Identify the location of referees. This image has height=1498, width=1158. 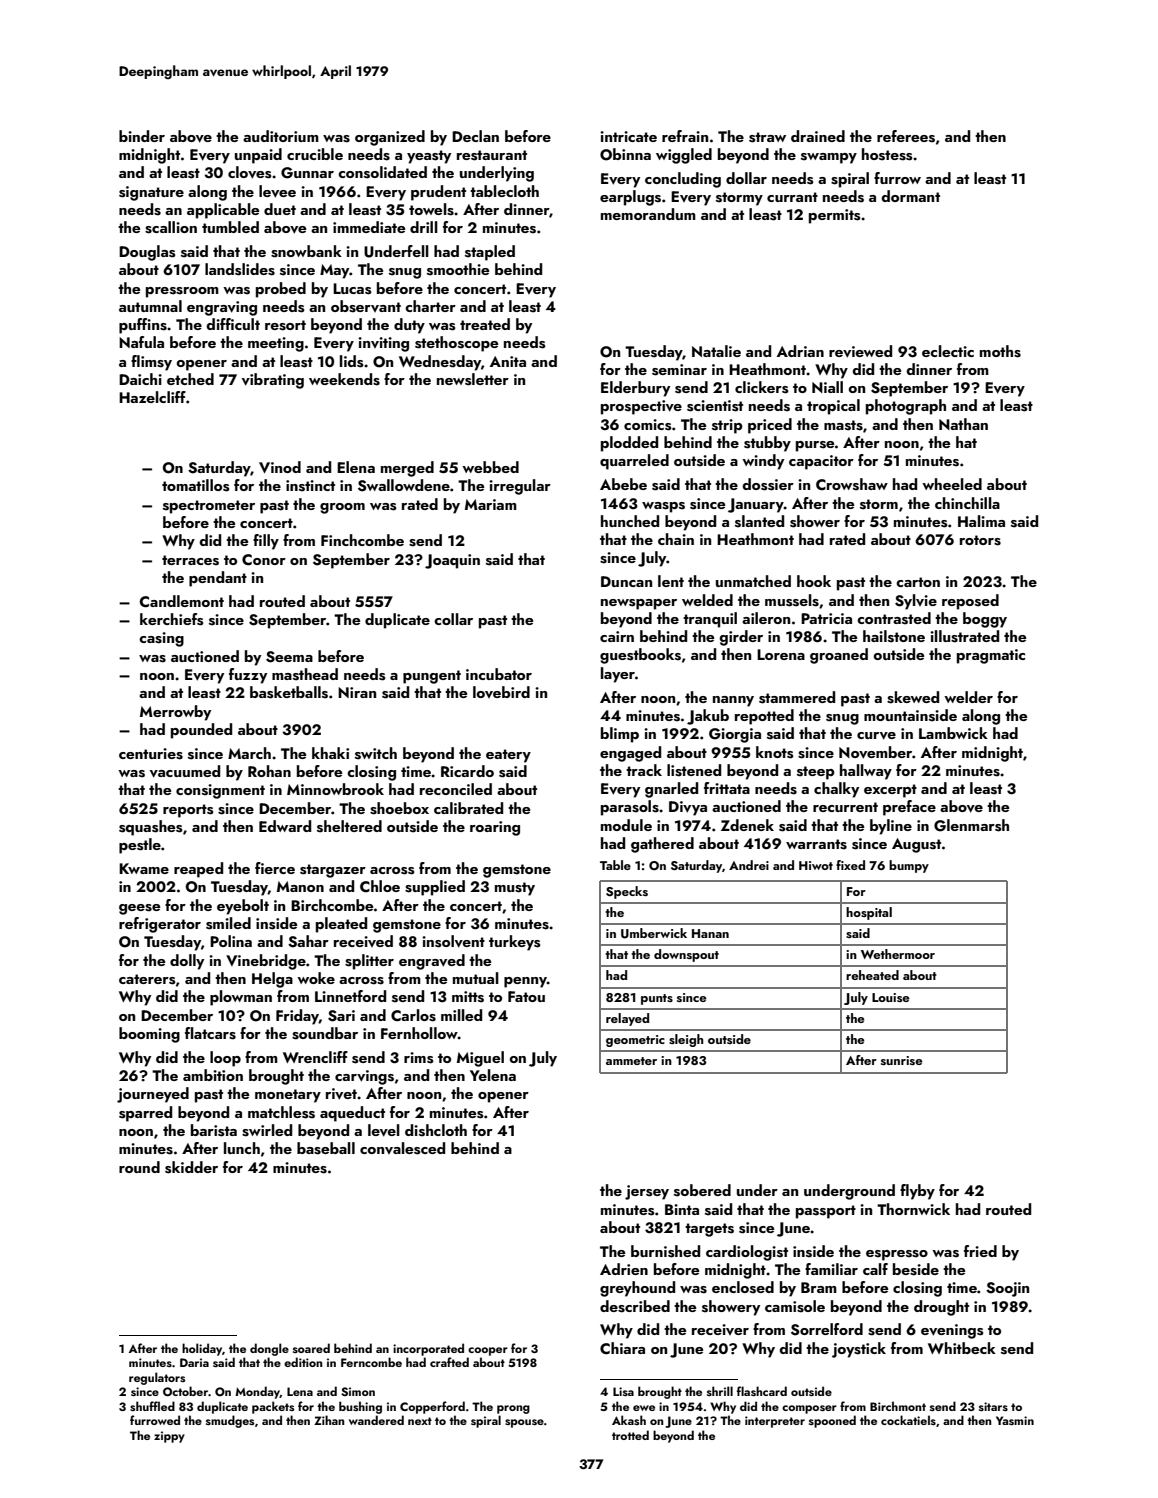
(906, 136).
